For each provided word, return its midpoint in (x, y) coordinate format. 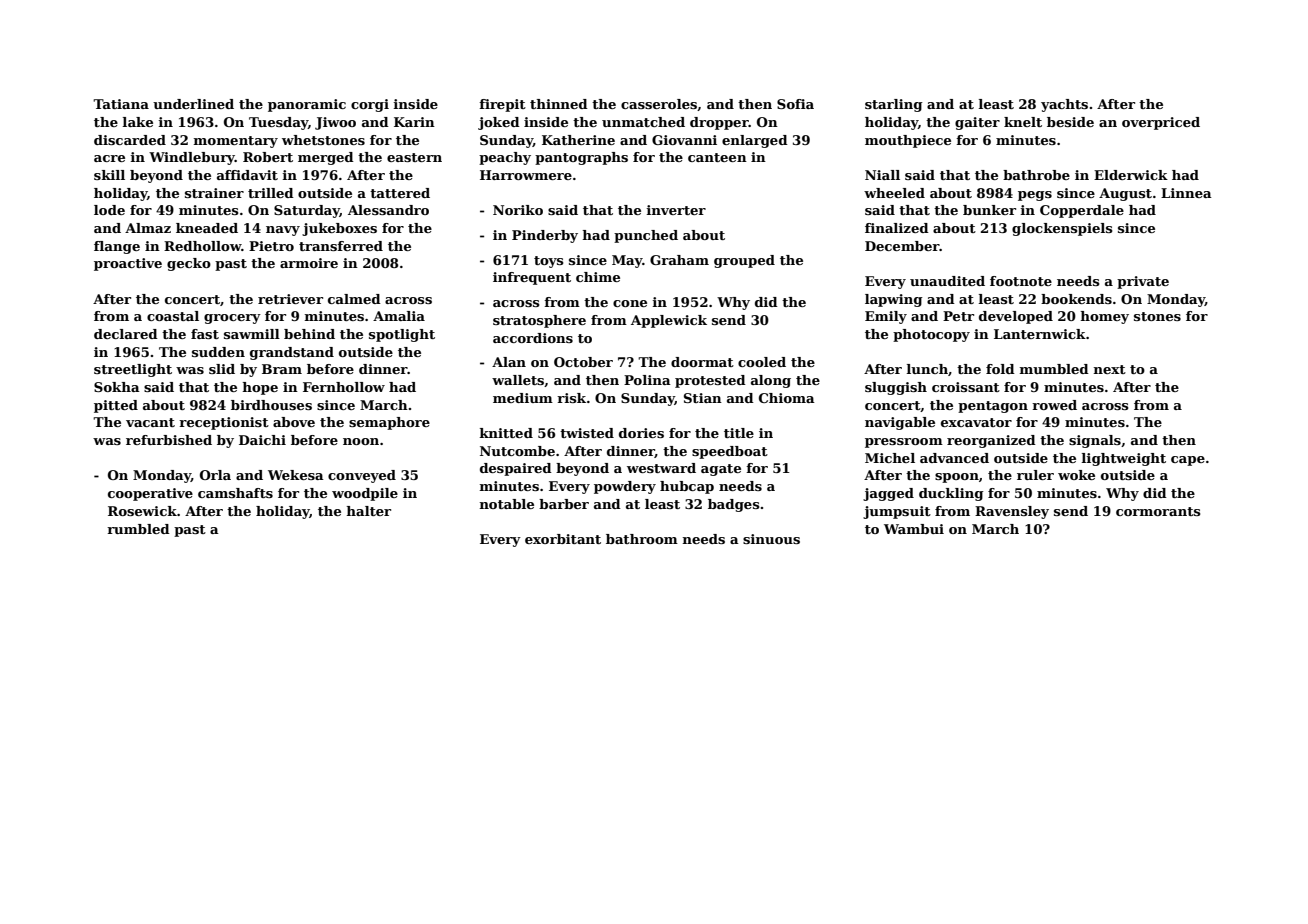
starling (894, 105)
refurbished (169, 440)
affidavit (247, 175)
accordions (533, 338)
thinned (559, 104)
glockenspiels (1062, 229)
